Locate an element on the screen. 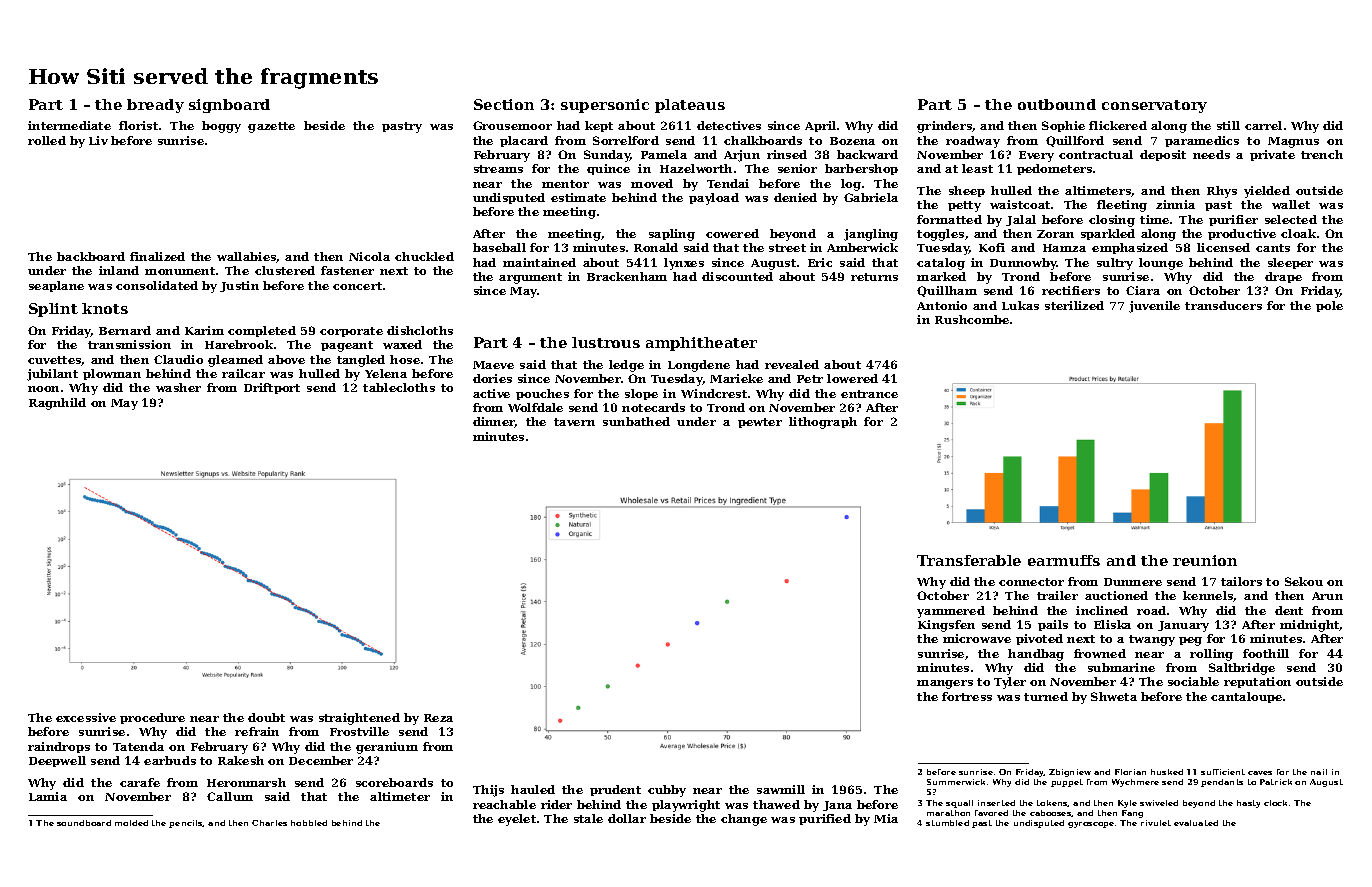  carrel is located at coordinates (1263, 125).
